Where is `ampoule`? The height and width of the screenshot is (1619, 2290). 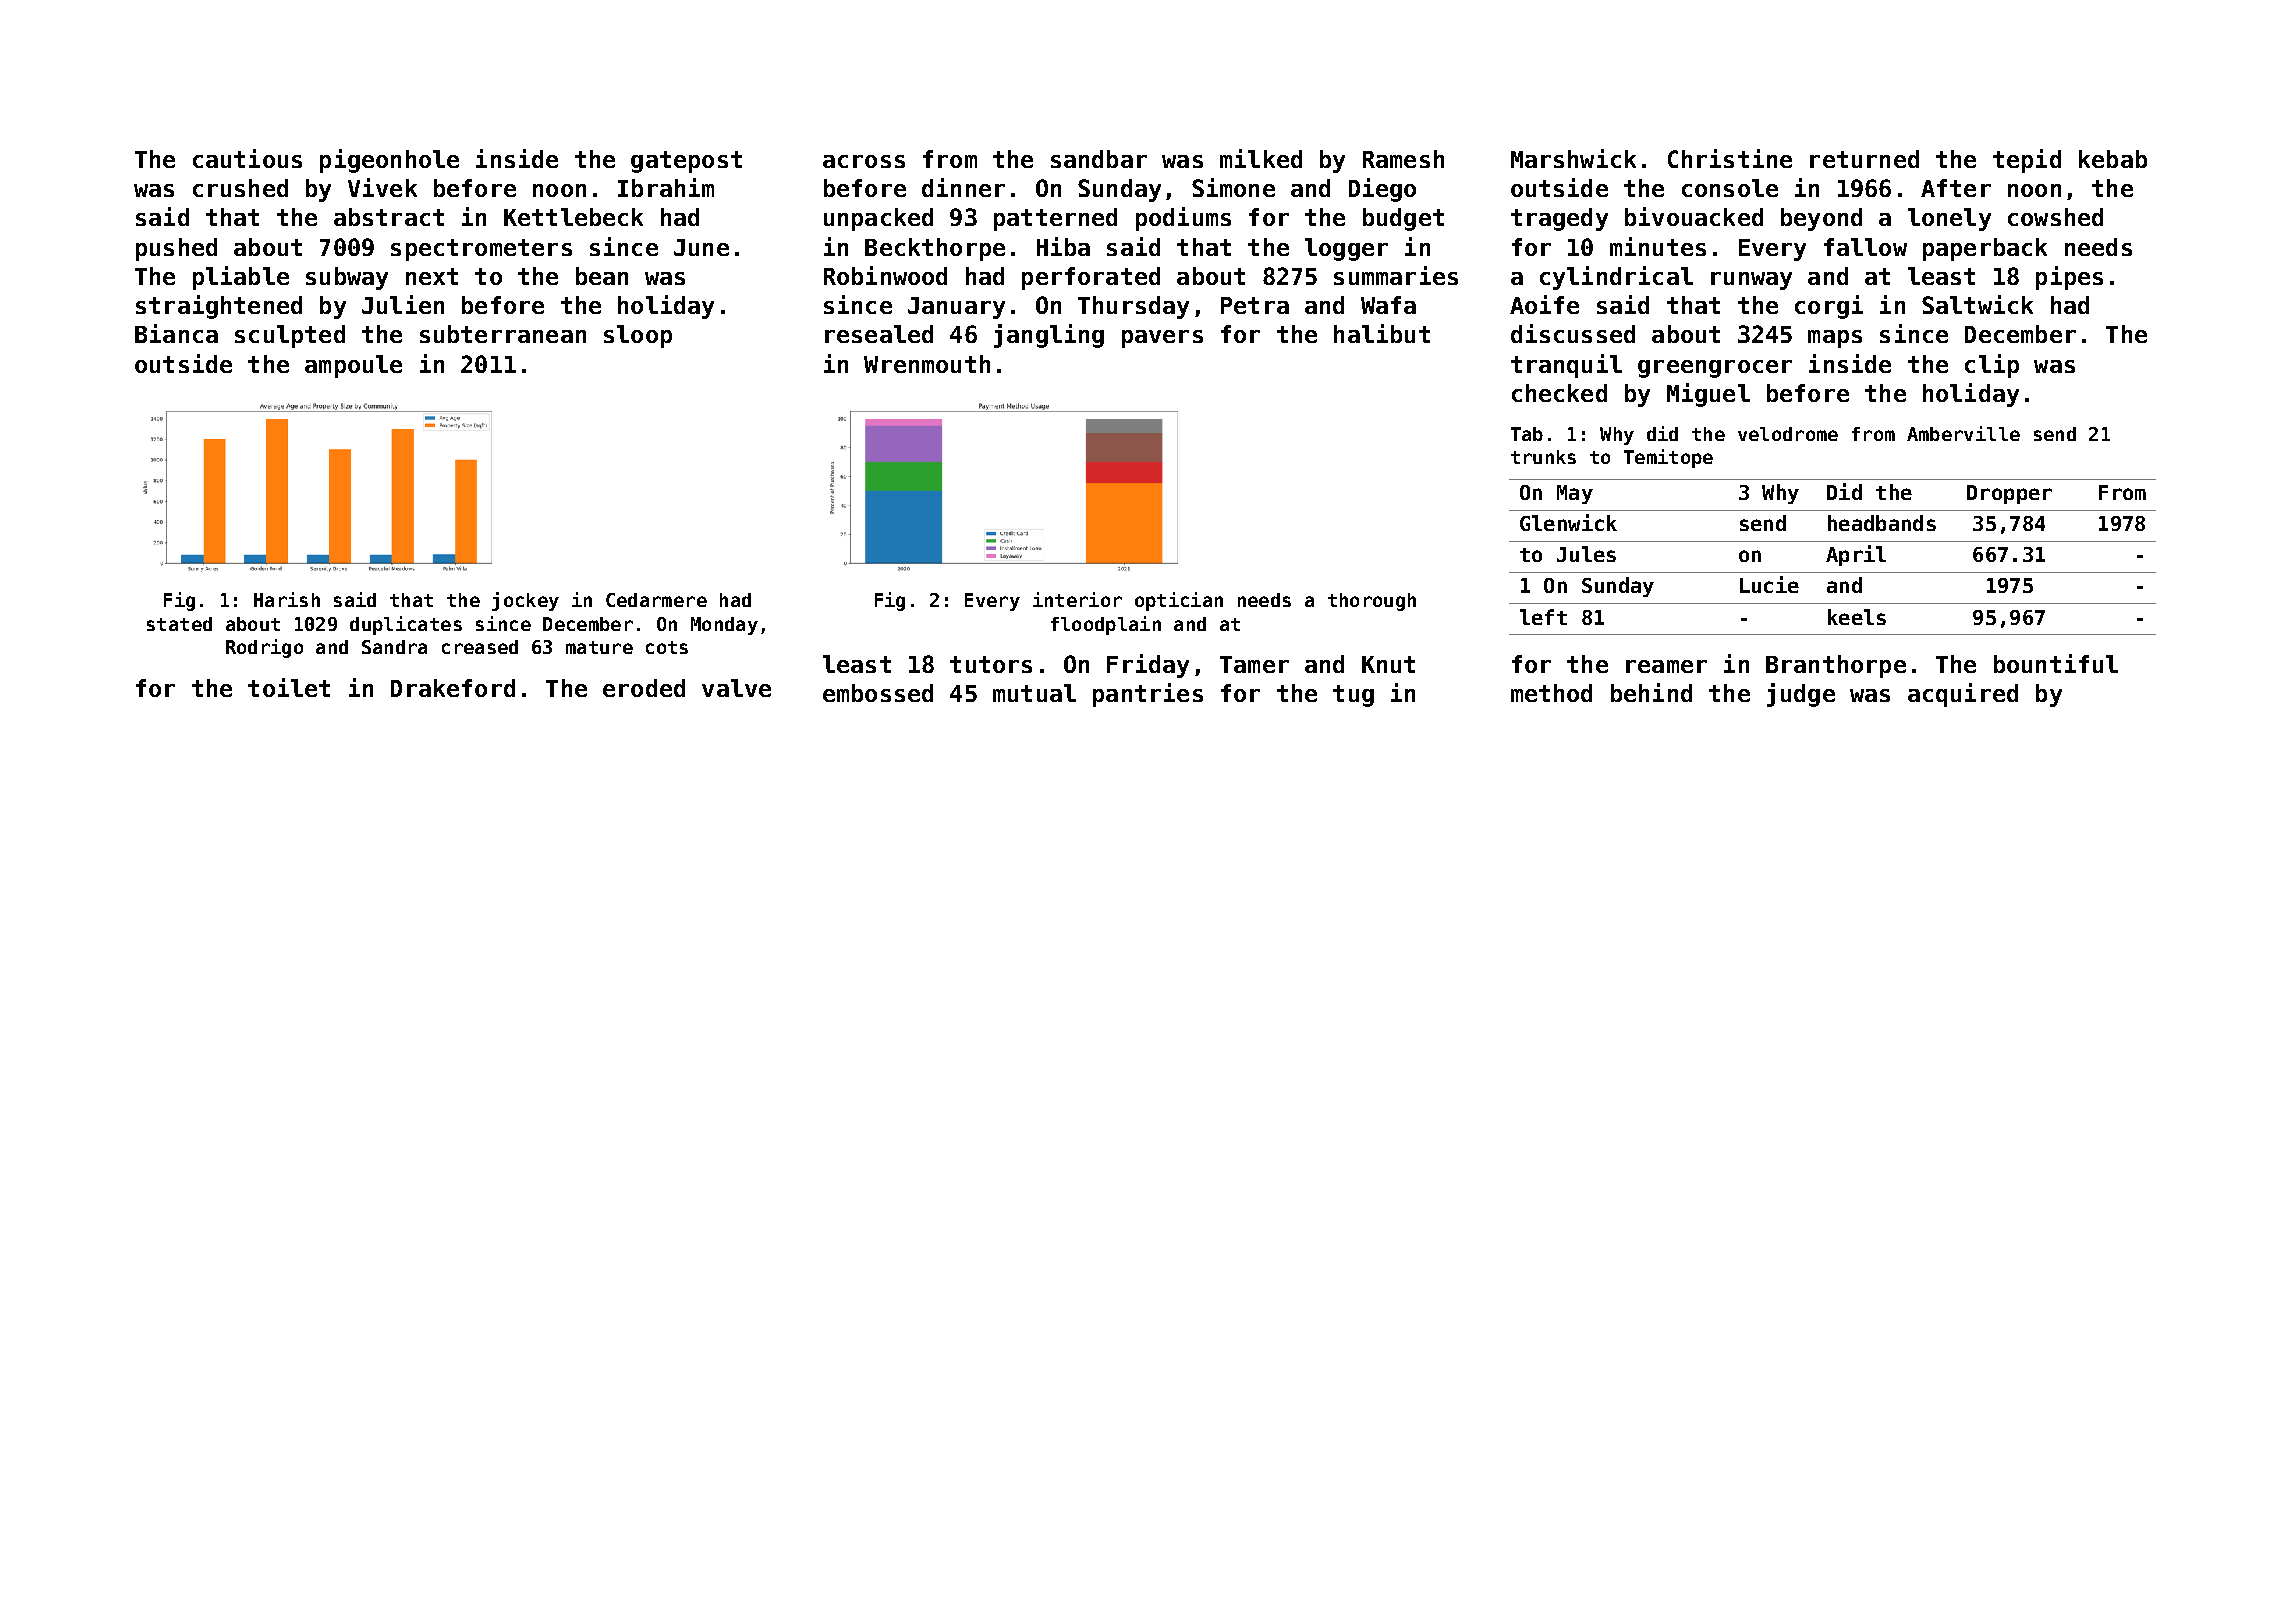 ampoule is located at coordinates (353, 366).
